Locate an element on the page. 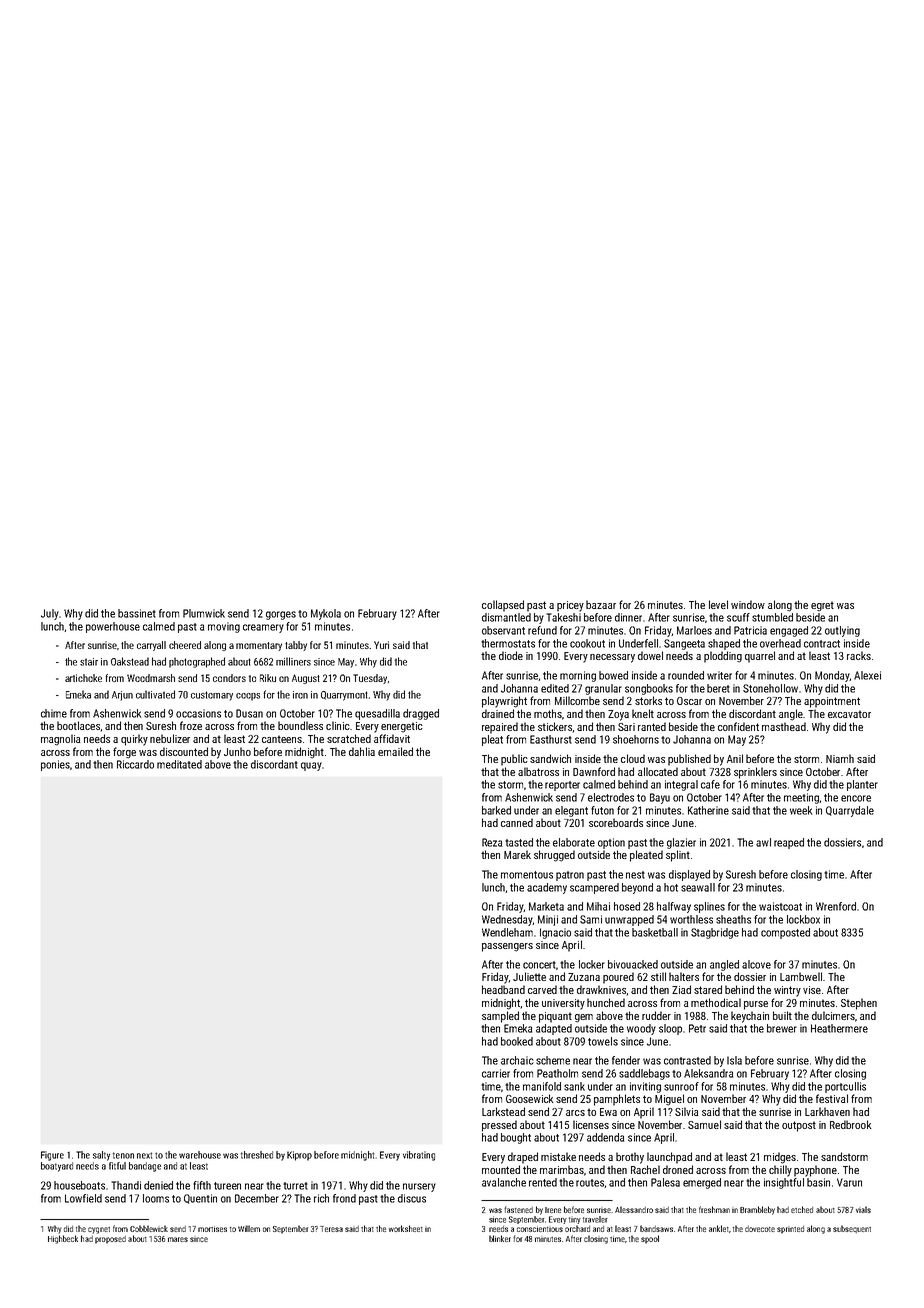  blinker is located at coordinates (500, 1238).
